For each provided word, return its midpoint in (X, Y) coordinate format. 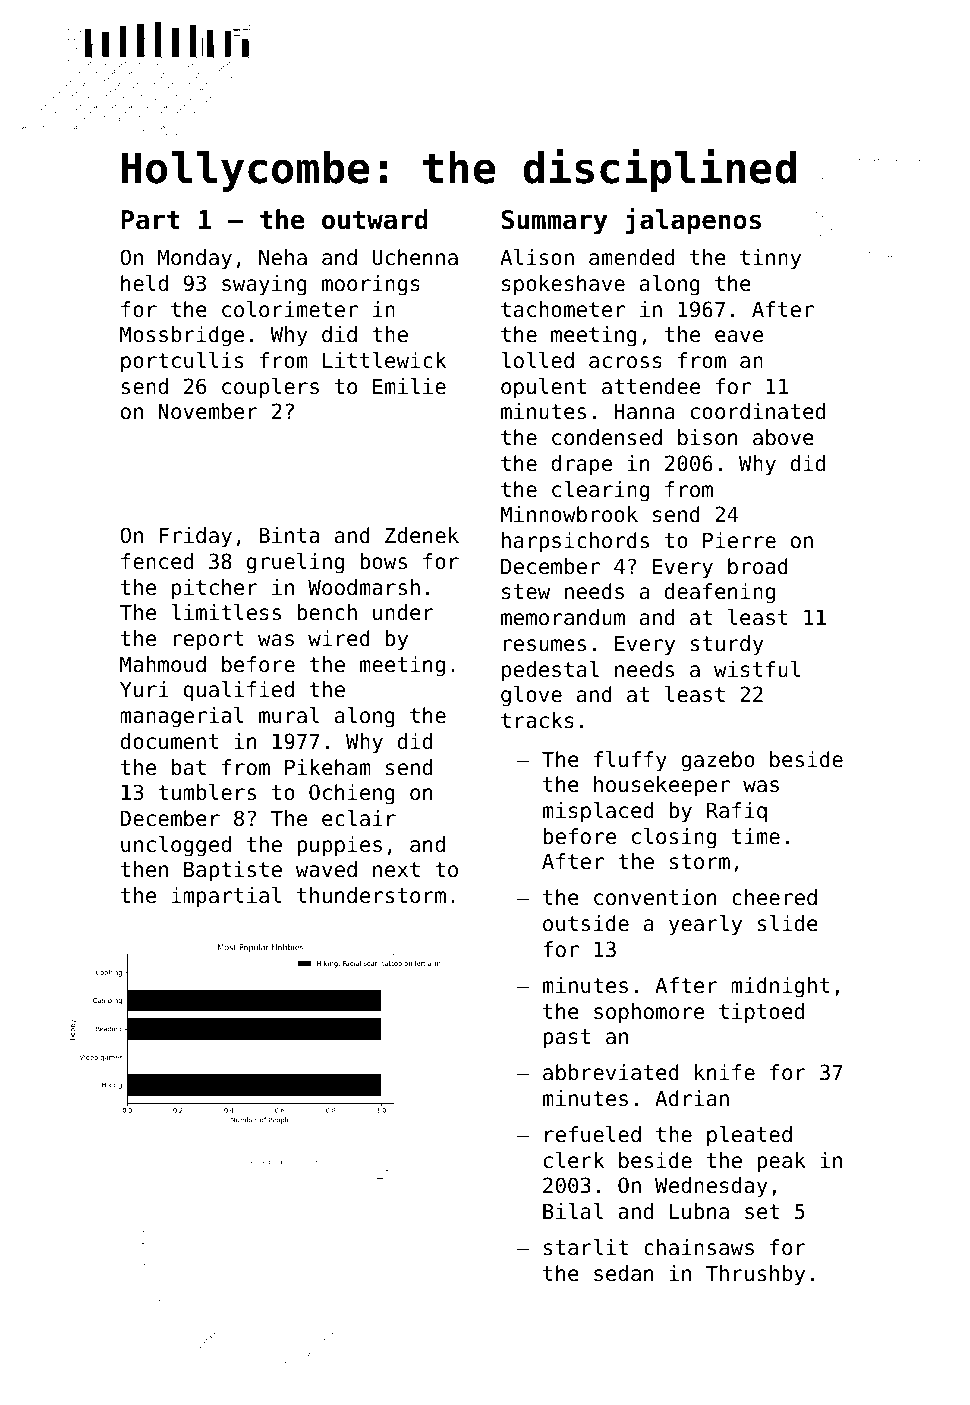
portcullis (182, 362)
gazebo (718, 761)
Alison (537, 257)
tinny (770, 259)
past (566, 1039)
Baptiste (233, 871)
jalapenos (693, 221)
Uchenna (415, 257)
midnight (780, 987)
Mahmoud (163, 664)
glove (531, 696)
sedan (623, 1273)
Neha (283, 257)
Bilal (573, 1211)
